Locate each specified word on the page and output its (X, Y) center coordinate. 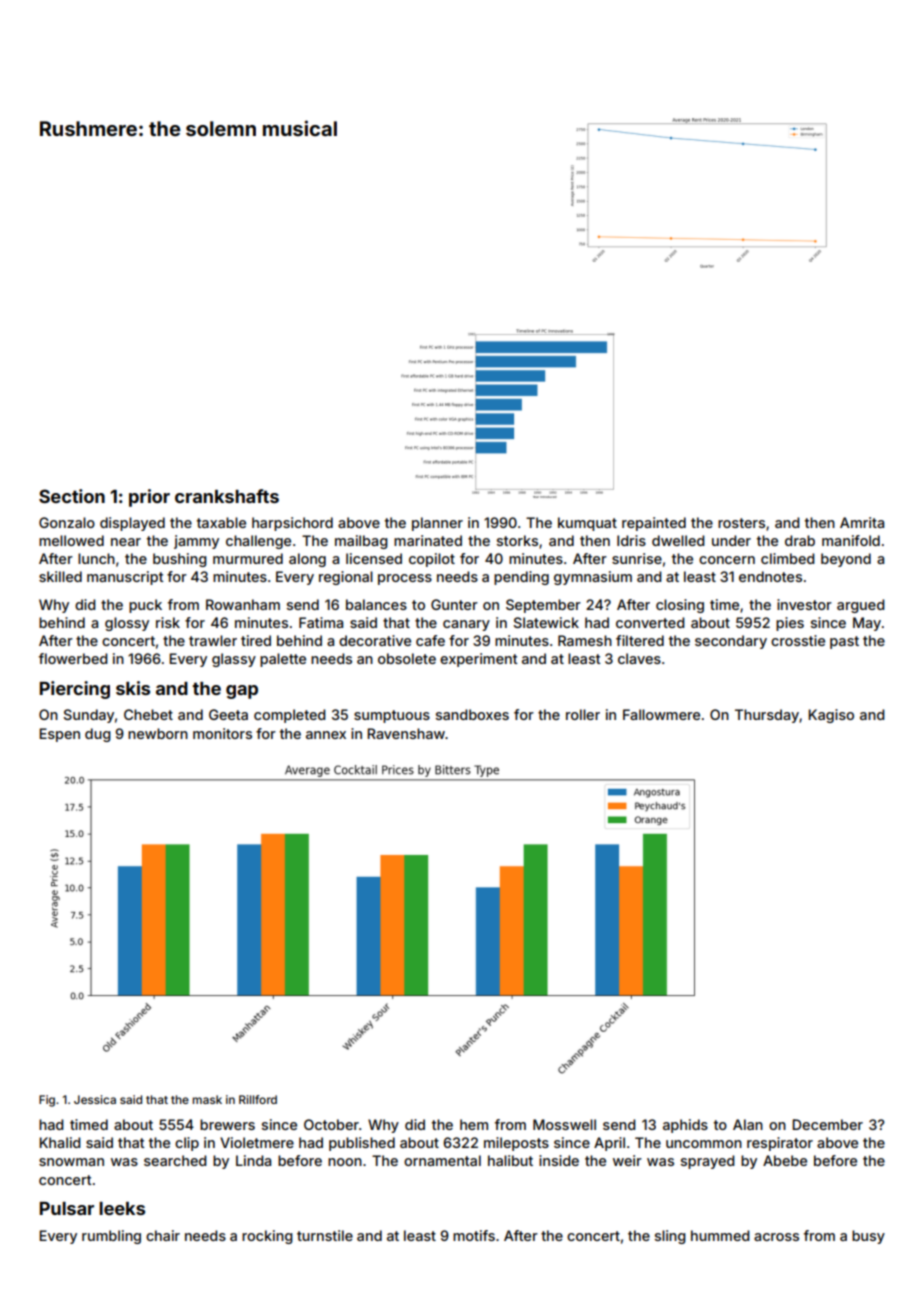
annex (326, 735)
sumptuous (392, 716)
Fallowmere (661, 714)
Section (72, 496)
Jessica (95, 1099)
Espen (59, 735)
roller (583, 714)
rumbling (111, 1237)
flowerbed (73, 658)
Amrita (862, 522)
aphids (685, 1126)
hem (474, 1124)
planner (437, 524)
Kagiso (831, 716)
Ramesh (585, 640)
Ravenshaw (406, 733)
